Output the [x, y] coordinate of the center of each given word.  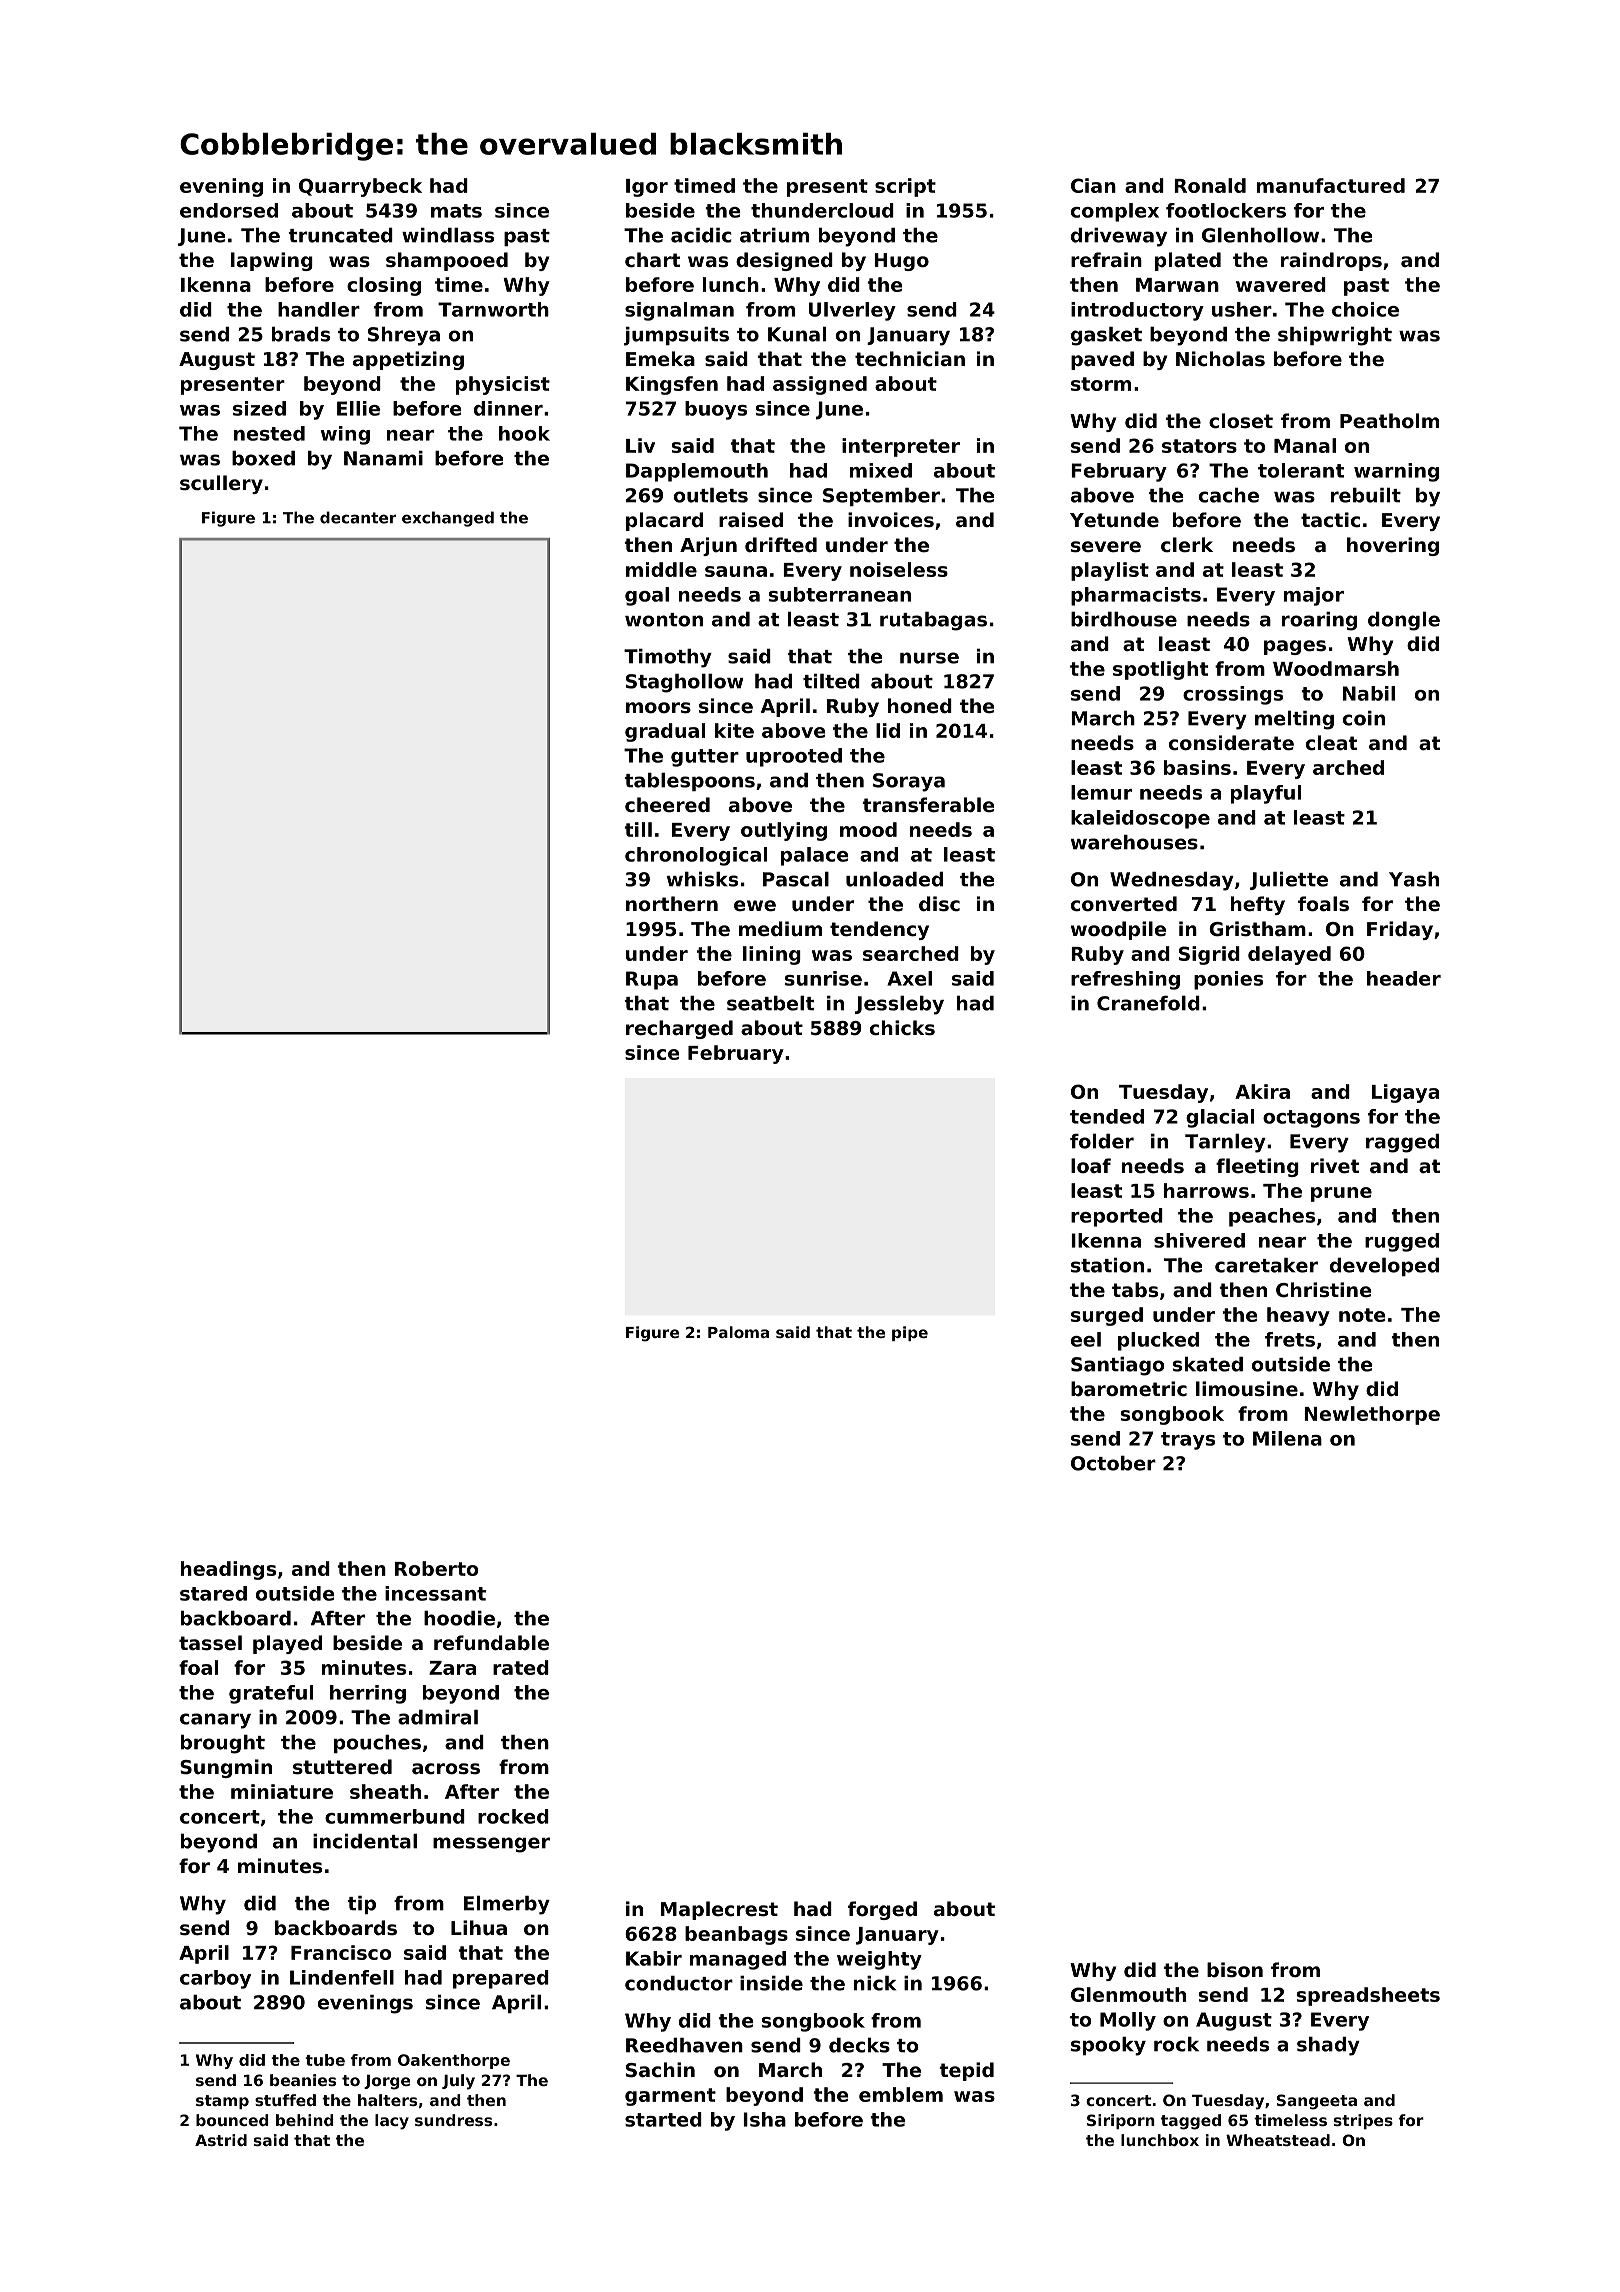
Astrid [221, 2140]
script [905, 187]
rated [521, 1667]
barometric [1129, 1389]
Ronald [1210, 185]
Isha [764, 2119]
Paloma [738, 1332]
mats [456, 211]
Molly [1128, 2021]
